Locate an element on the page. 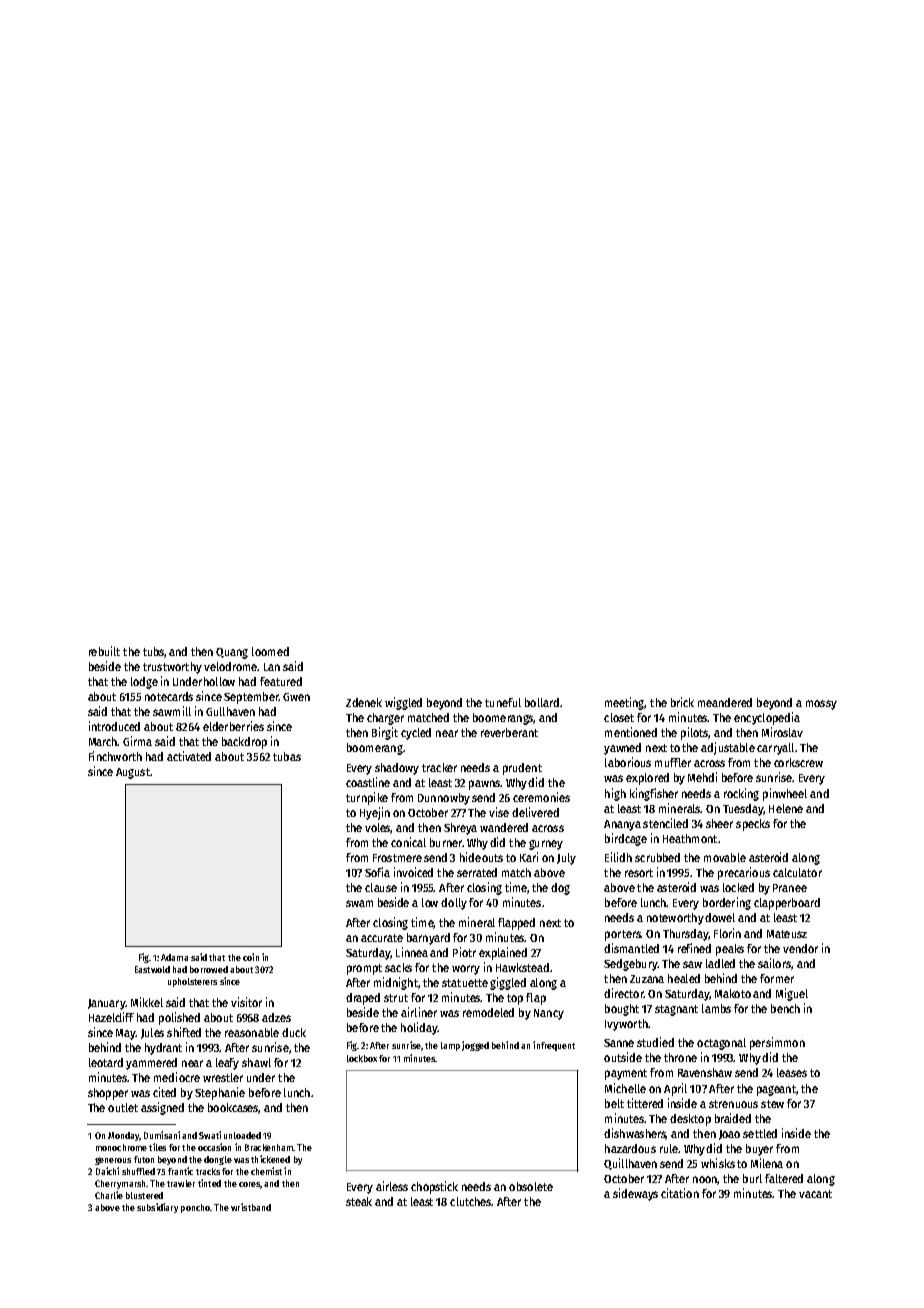 The width and height of the image is (924, 1308). Mateusz is located at coordinates (787, 934).
